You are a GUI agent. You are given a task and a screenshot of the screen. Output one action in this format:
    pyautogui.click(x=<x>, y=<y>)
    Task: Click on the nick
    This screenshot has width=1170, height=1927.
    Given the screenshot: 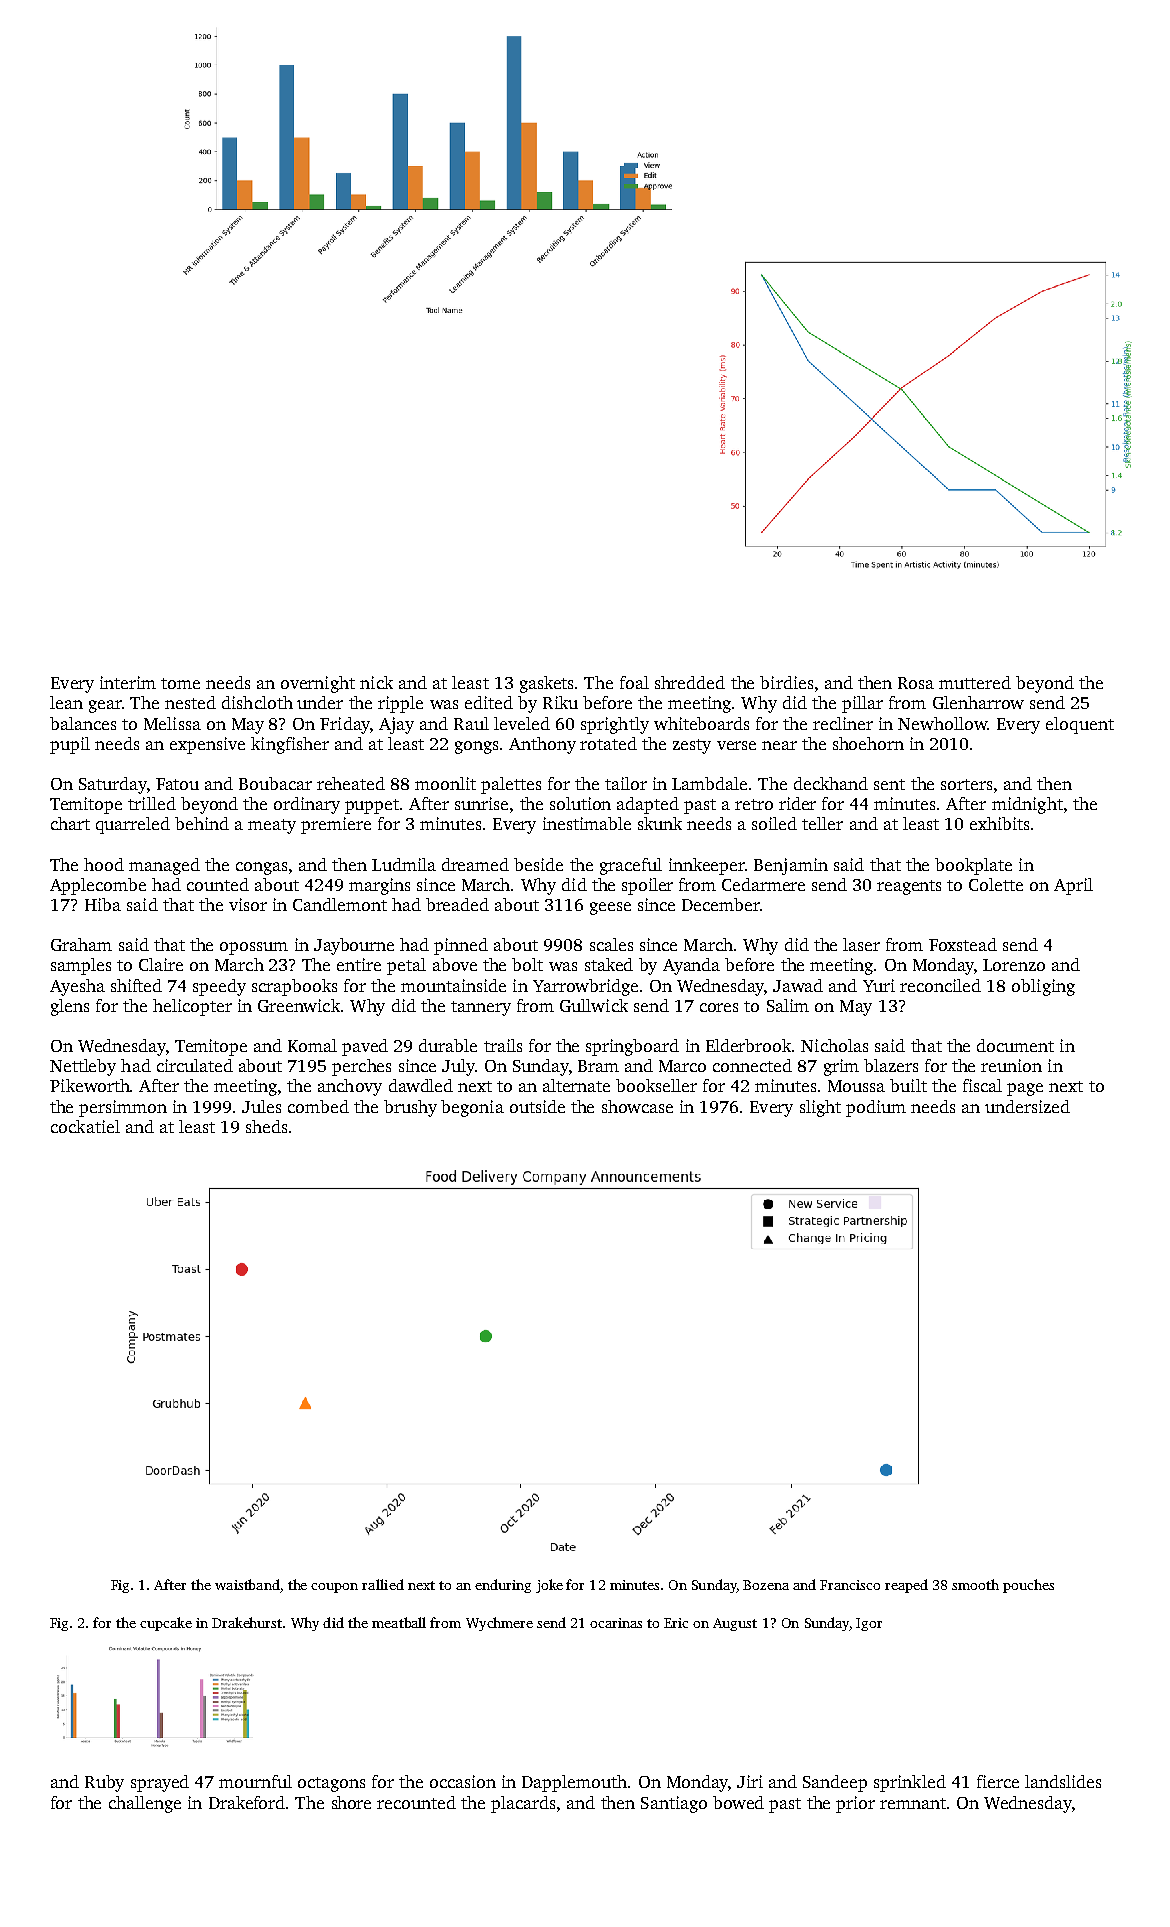 What is the action you would take?
    pyautogui.click(x=376, y=682)
